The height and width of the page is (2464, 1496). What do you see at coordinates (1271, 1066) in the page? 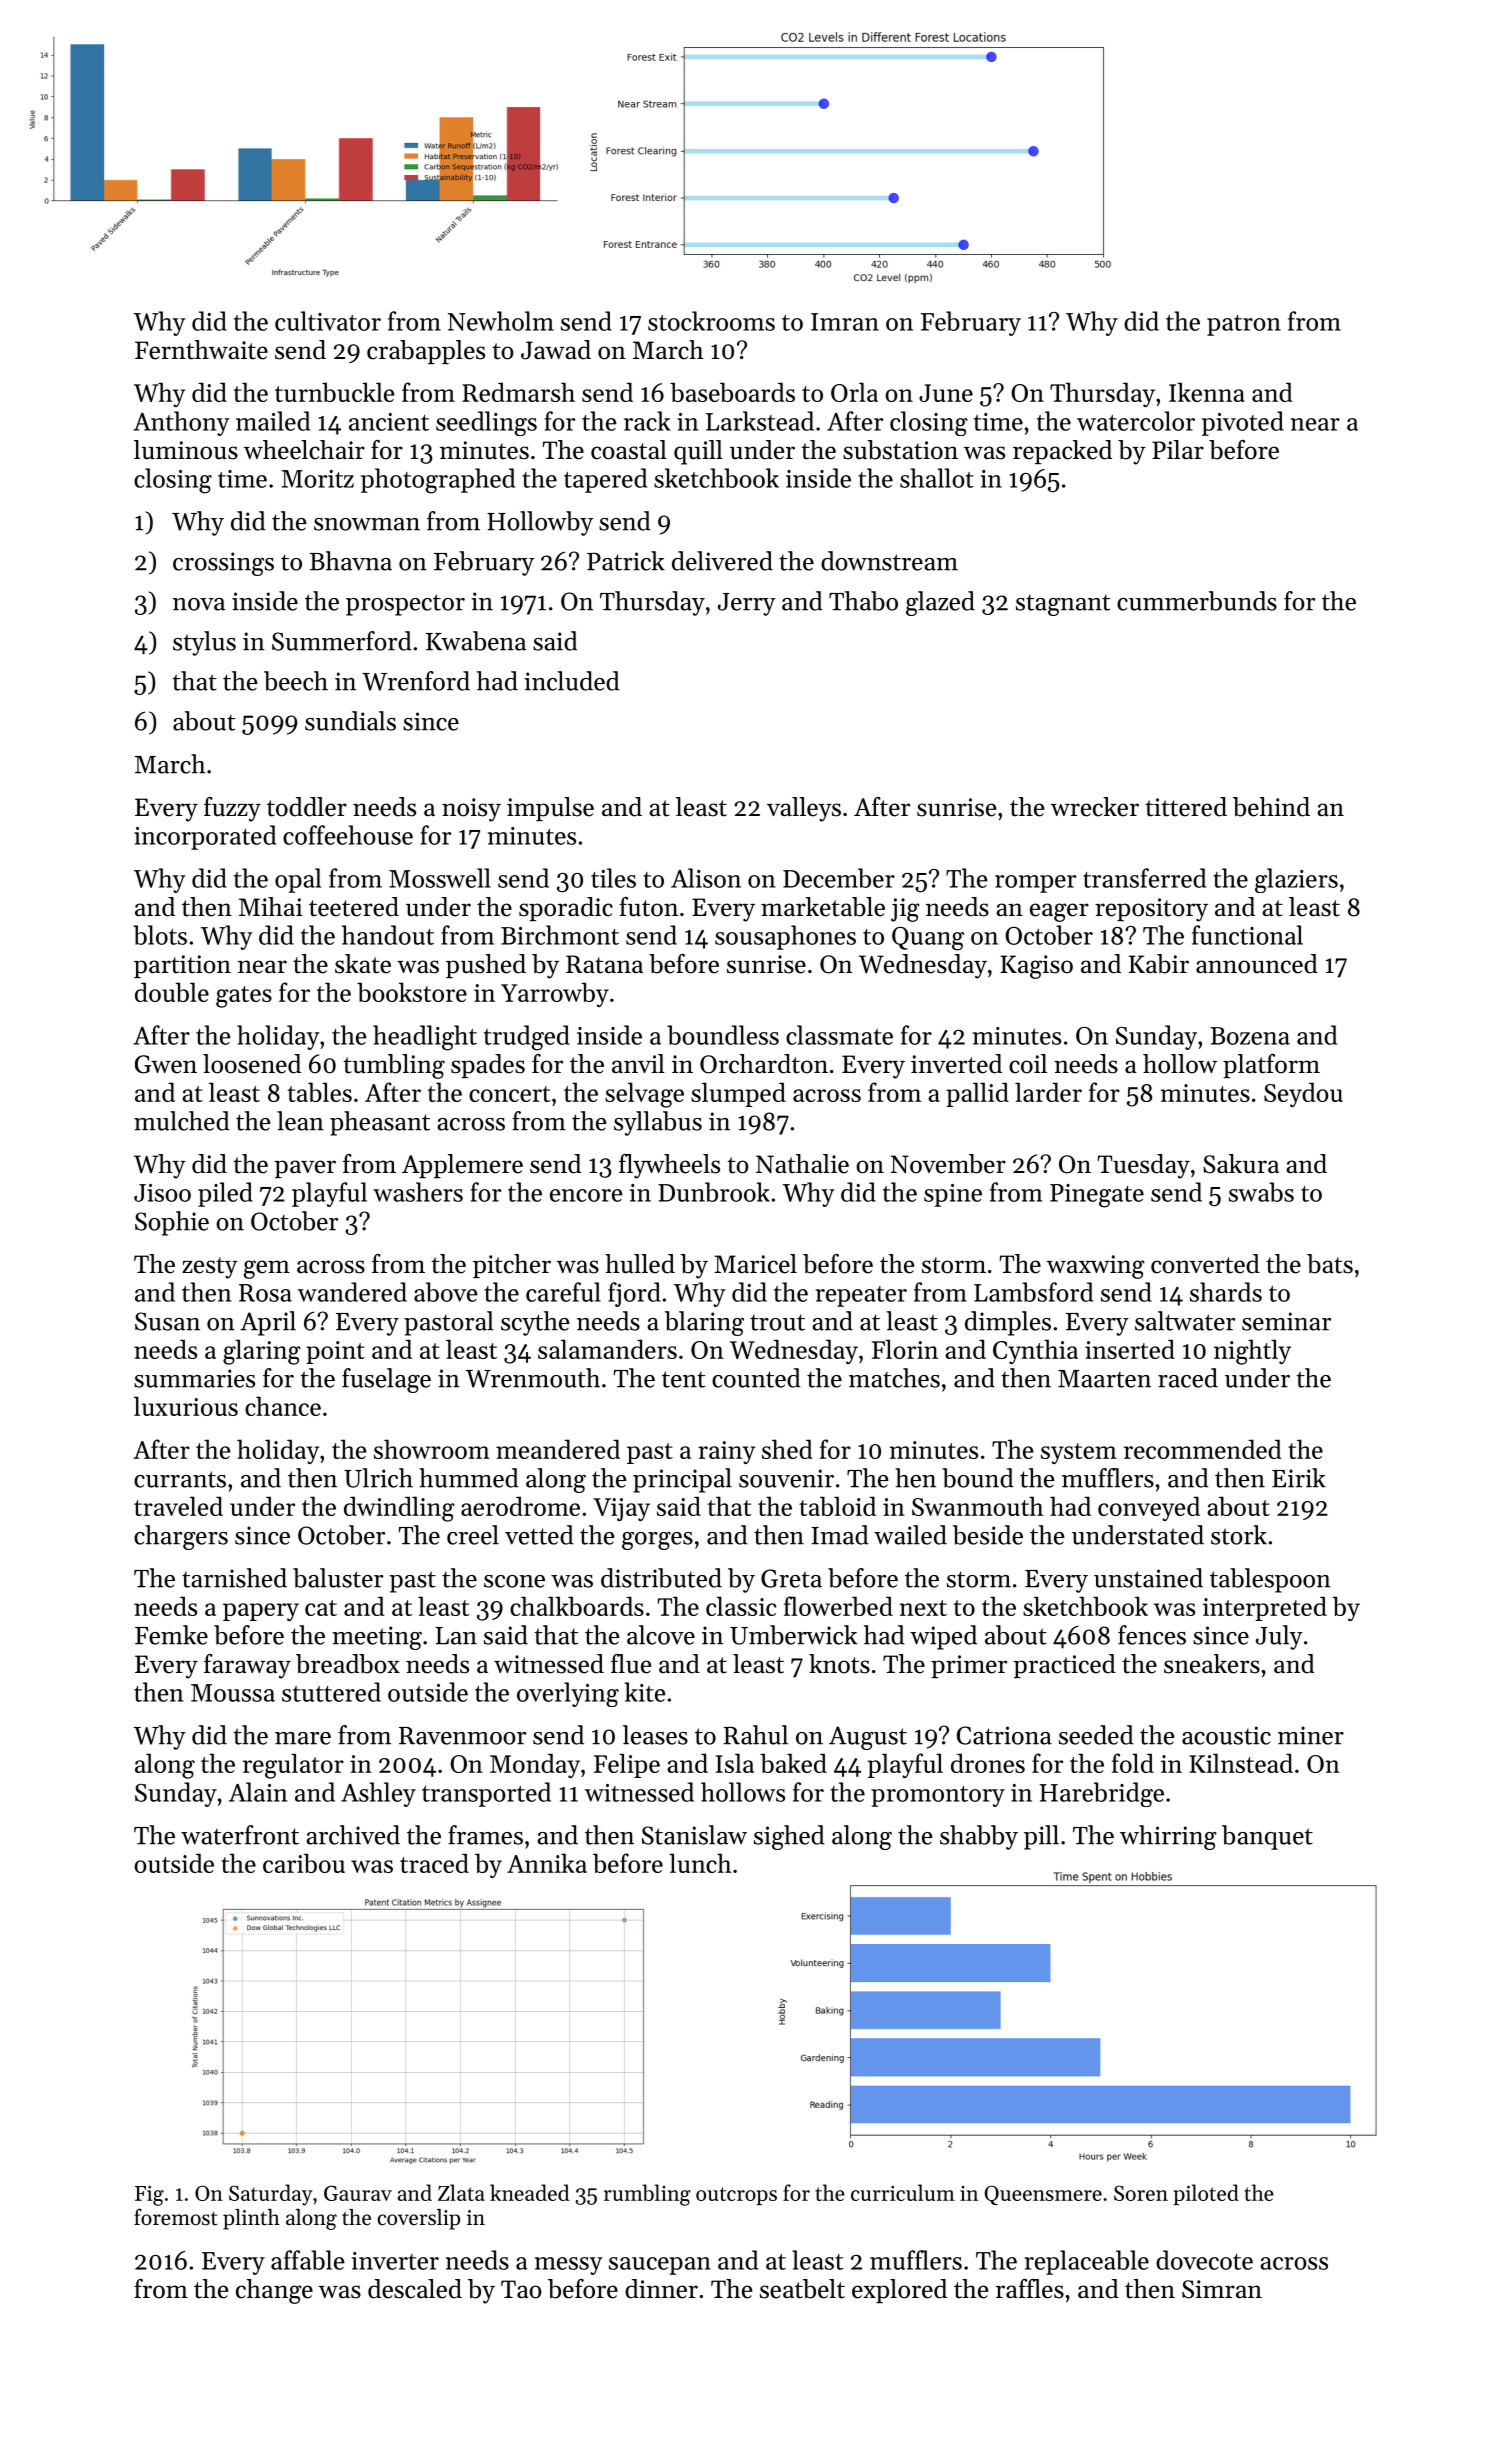
I see `platform` at bounding box center [1271, 1066].
